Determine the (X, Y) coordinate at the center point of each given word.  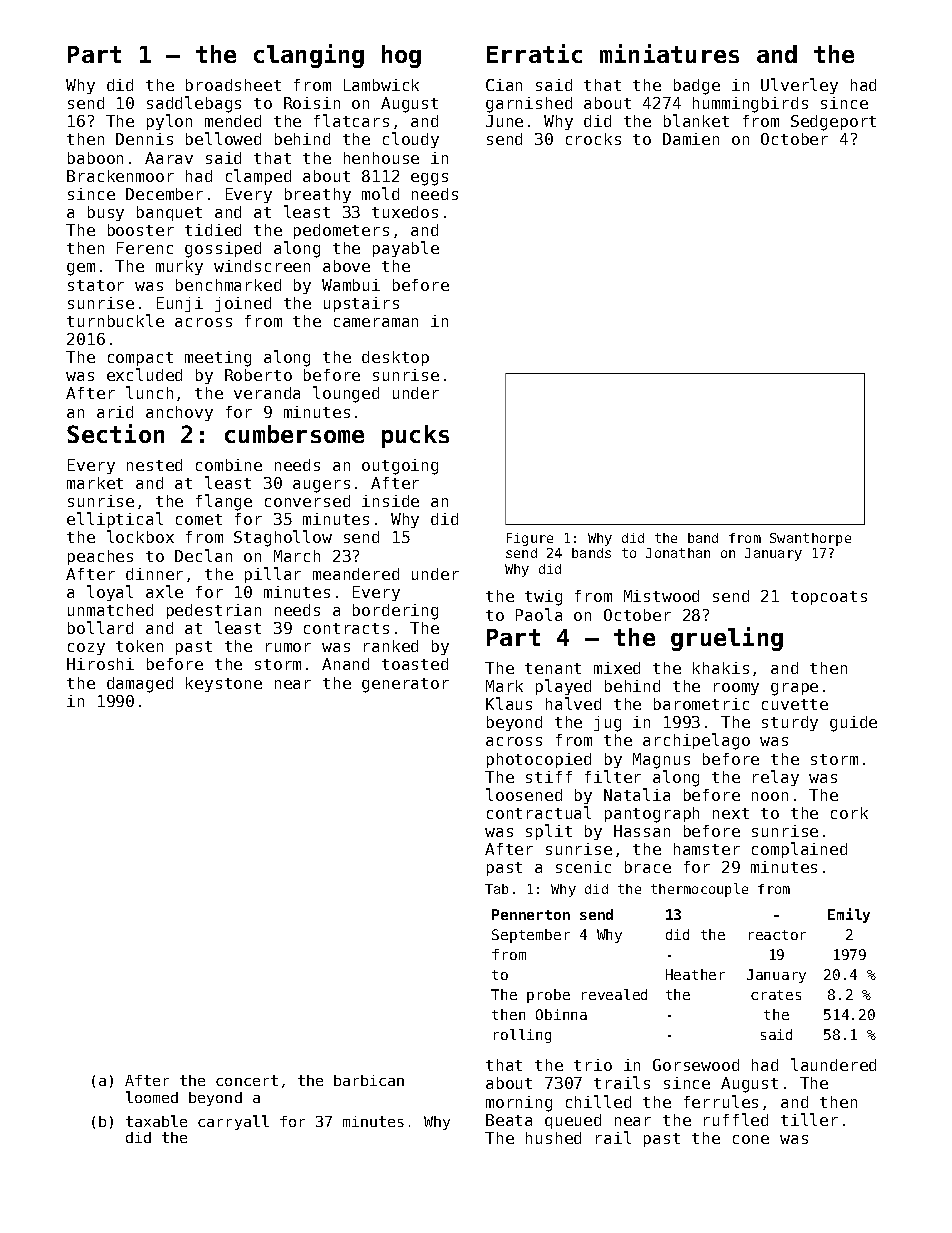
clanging (309, 56)
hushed (553, 1138)
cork (849, 813)
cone (751, 1139)
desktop (395, 358)
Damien (691, 139)
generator (405, 685)
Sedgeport (833, 123)
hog (401, 56)
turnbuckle (115, 320)
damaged (140, 685)
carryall (233, 1122)
